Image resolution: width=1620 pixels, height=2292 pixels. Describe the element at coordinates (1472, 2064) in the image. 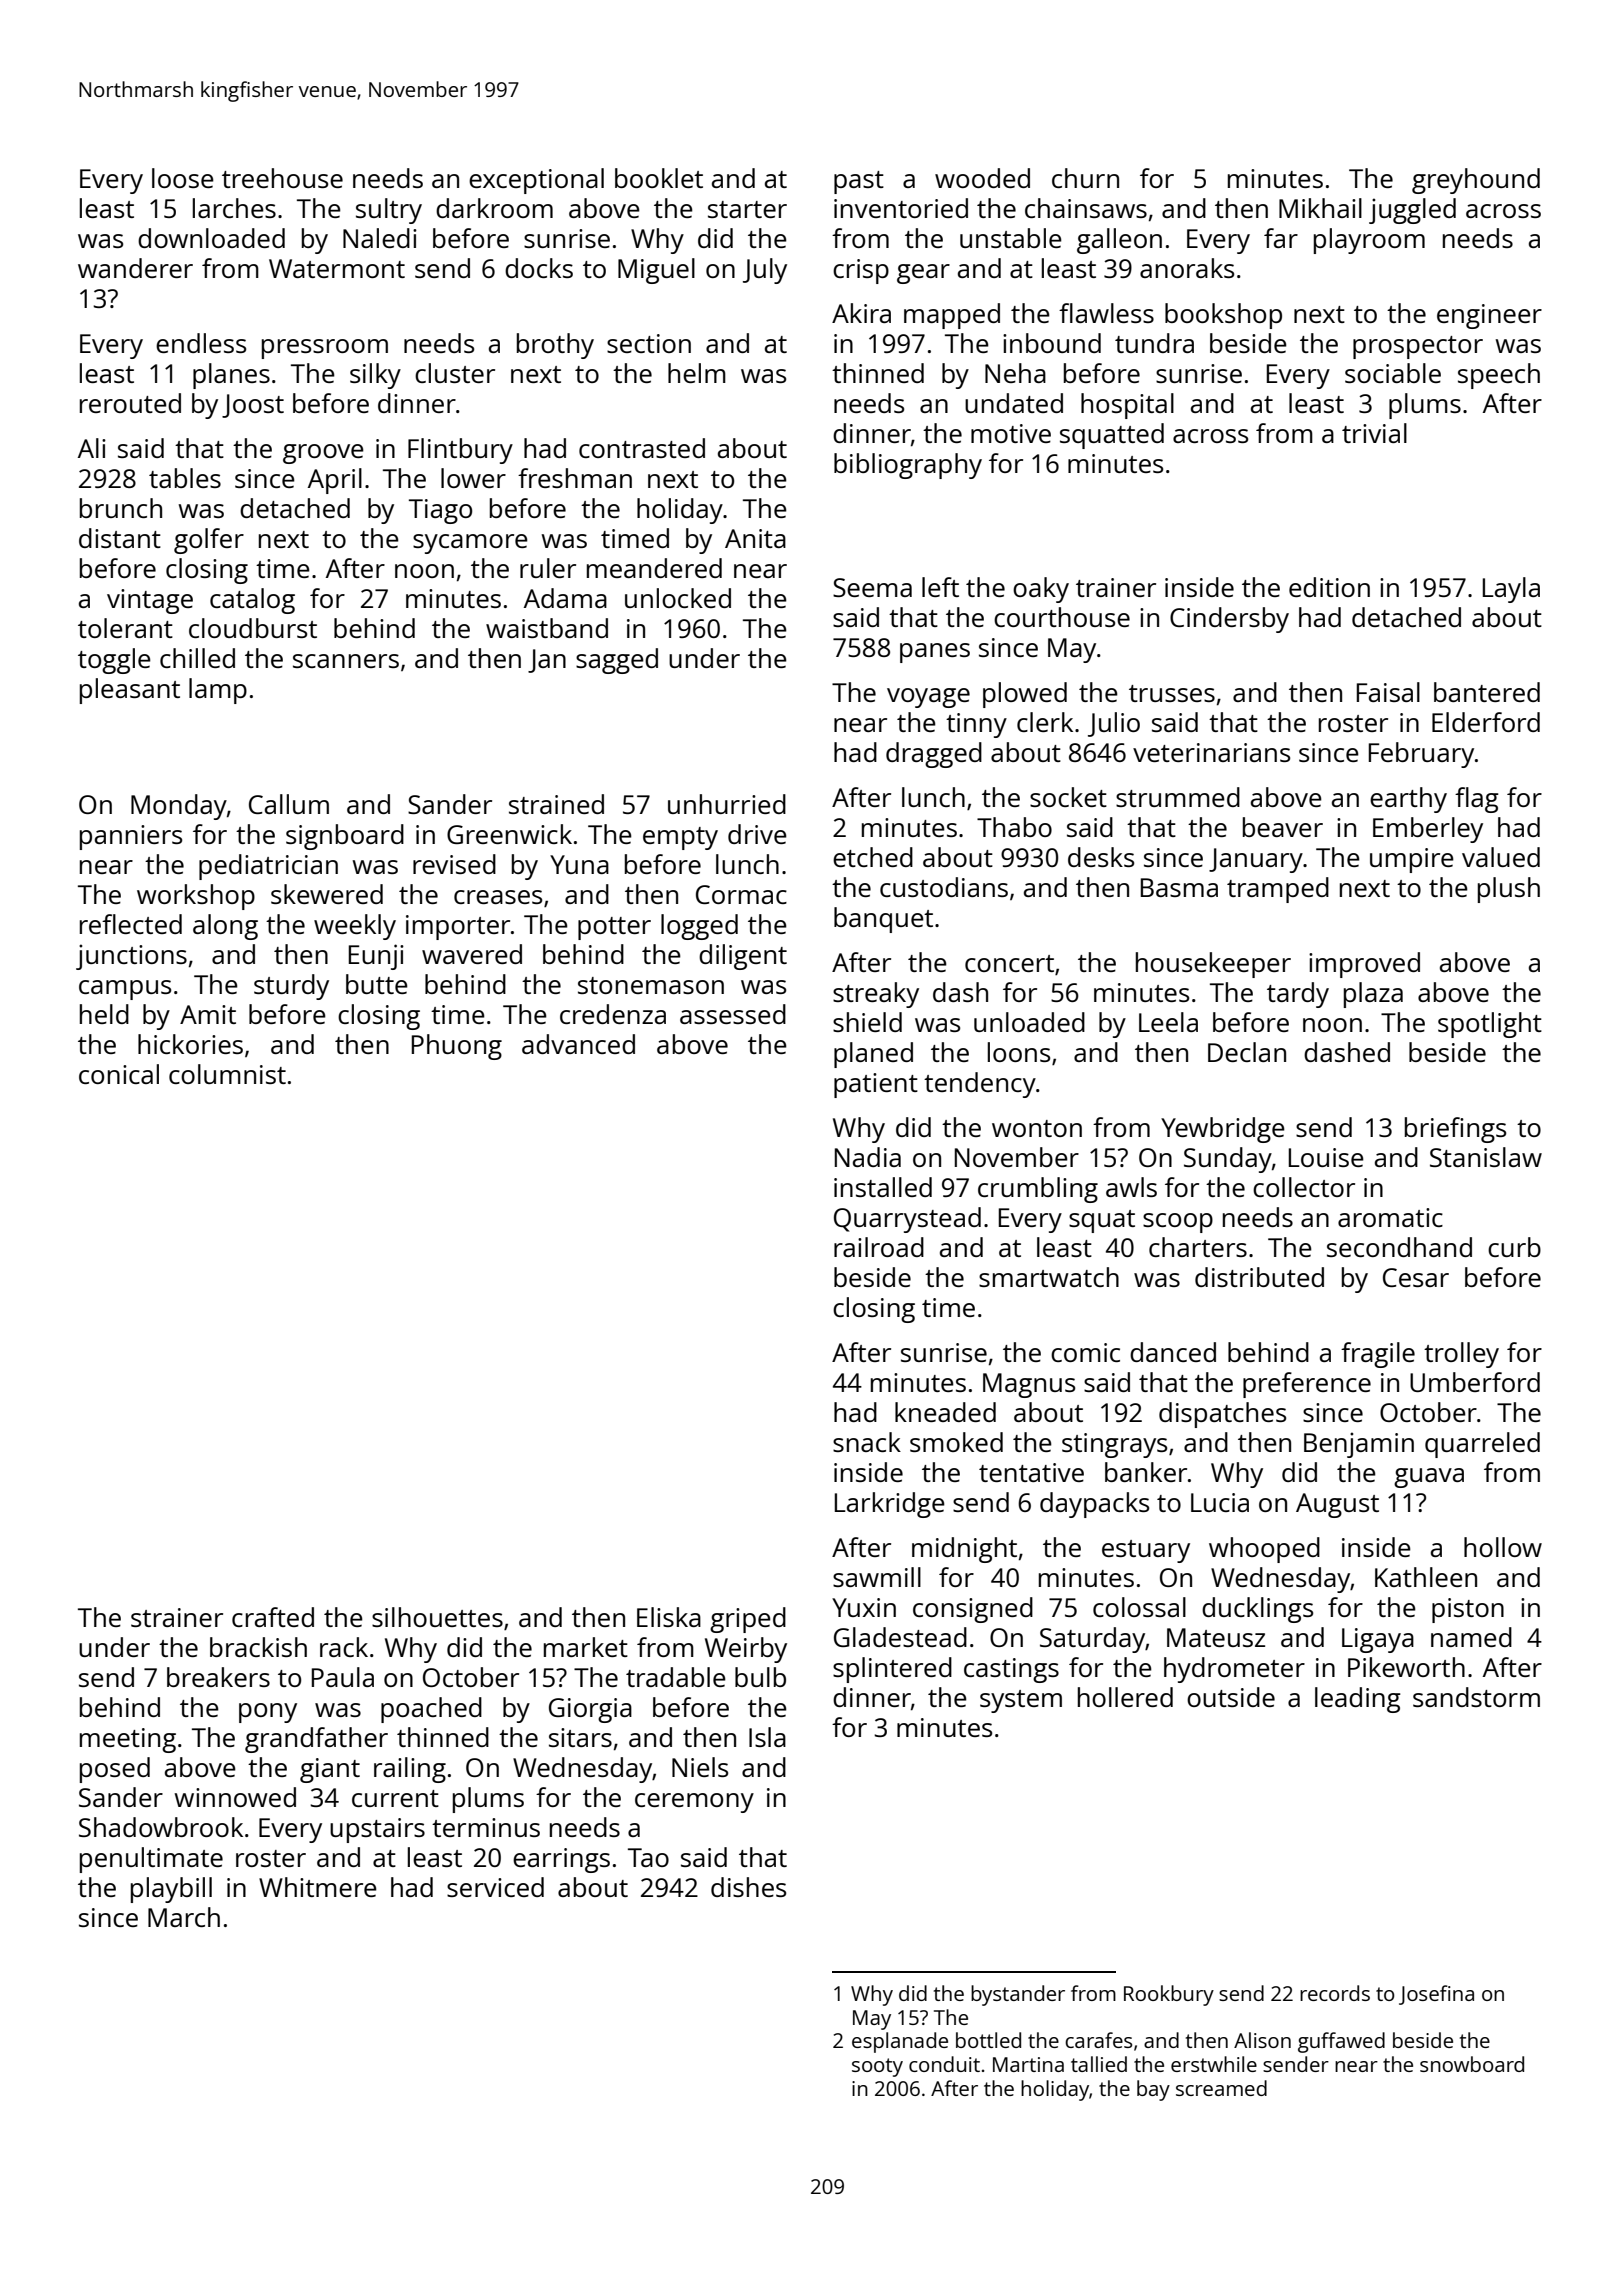

I see `snowboard` at that location.
